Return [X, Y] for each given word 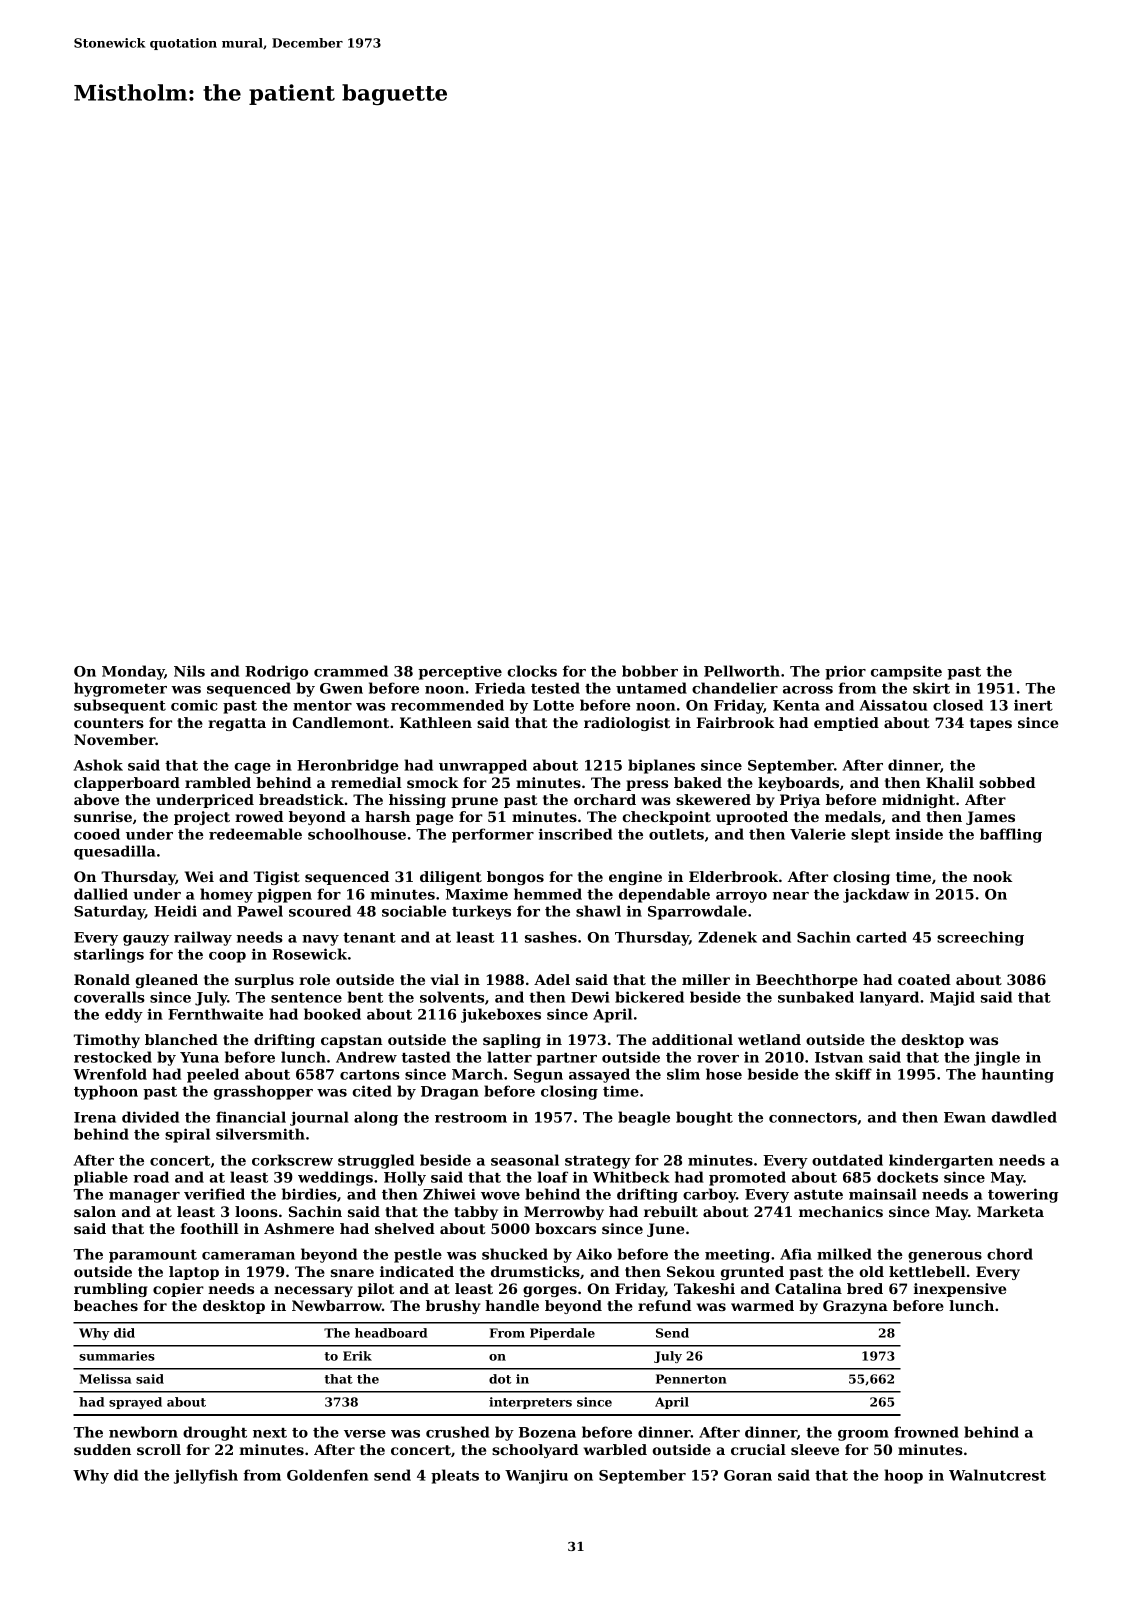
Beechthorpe [807, 981]
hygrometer [120, 689]
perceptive [460, 673]
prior [845, 672]
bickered [649, 997]
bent [365, 997]
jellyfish [206, 1476]
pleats [455, 1476]
